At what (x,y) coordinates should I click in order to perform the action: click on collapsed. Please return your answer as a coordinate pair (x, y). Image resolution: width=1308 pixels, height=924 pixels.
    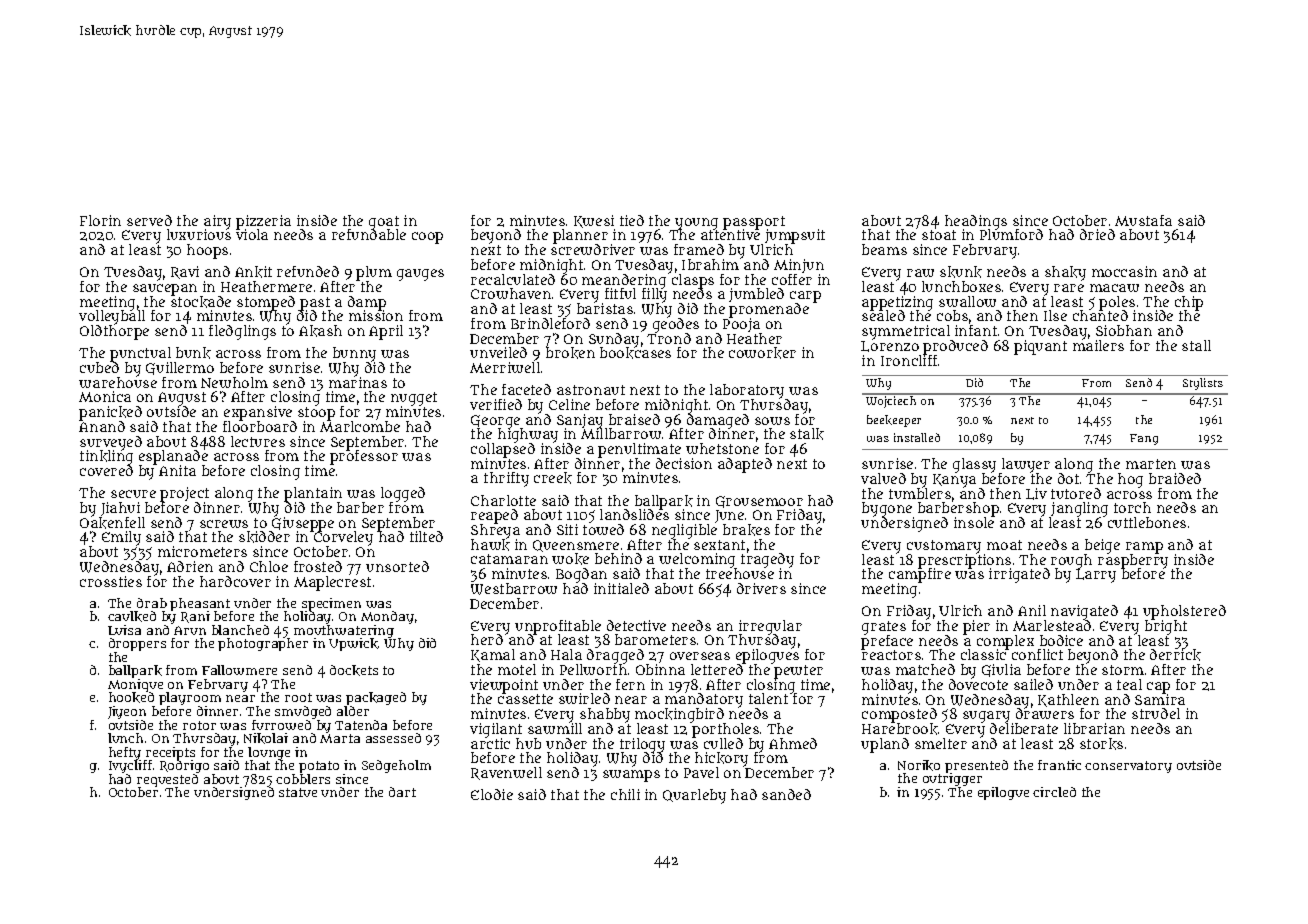
    Looking at the image, I should click on (503, 450).
